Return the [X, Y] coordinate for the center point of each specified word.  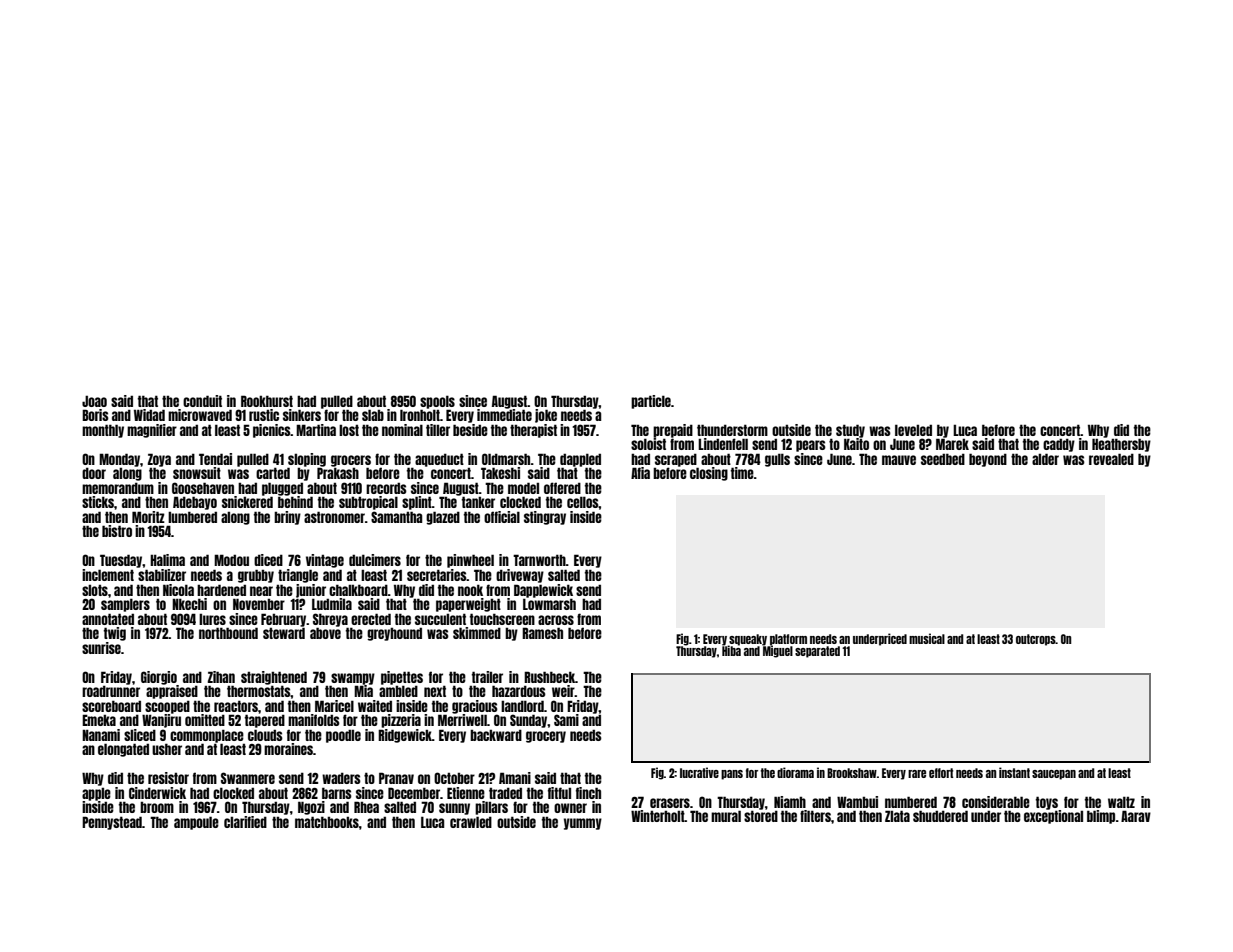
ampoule [196, 823]
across [556, 620]
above [325, 633]
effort [941, 773]
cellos [583, 502]
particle [651, 402]
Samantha [396, 517]
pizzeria [401, 721]
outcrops [1036, 640]
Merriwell [462, 720]
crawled [471, 822]
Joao [94, 401]
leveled [913, 430]
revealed [1111, 459]
